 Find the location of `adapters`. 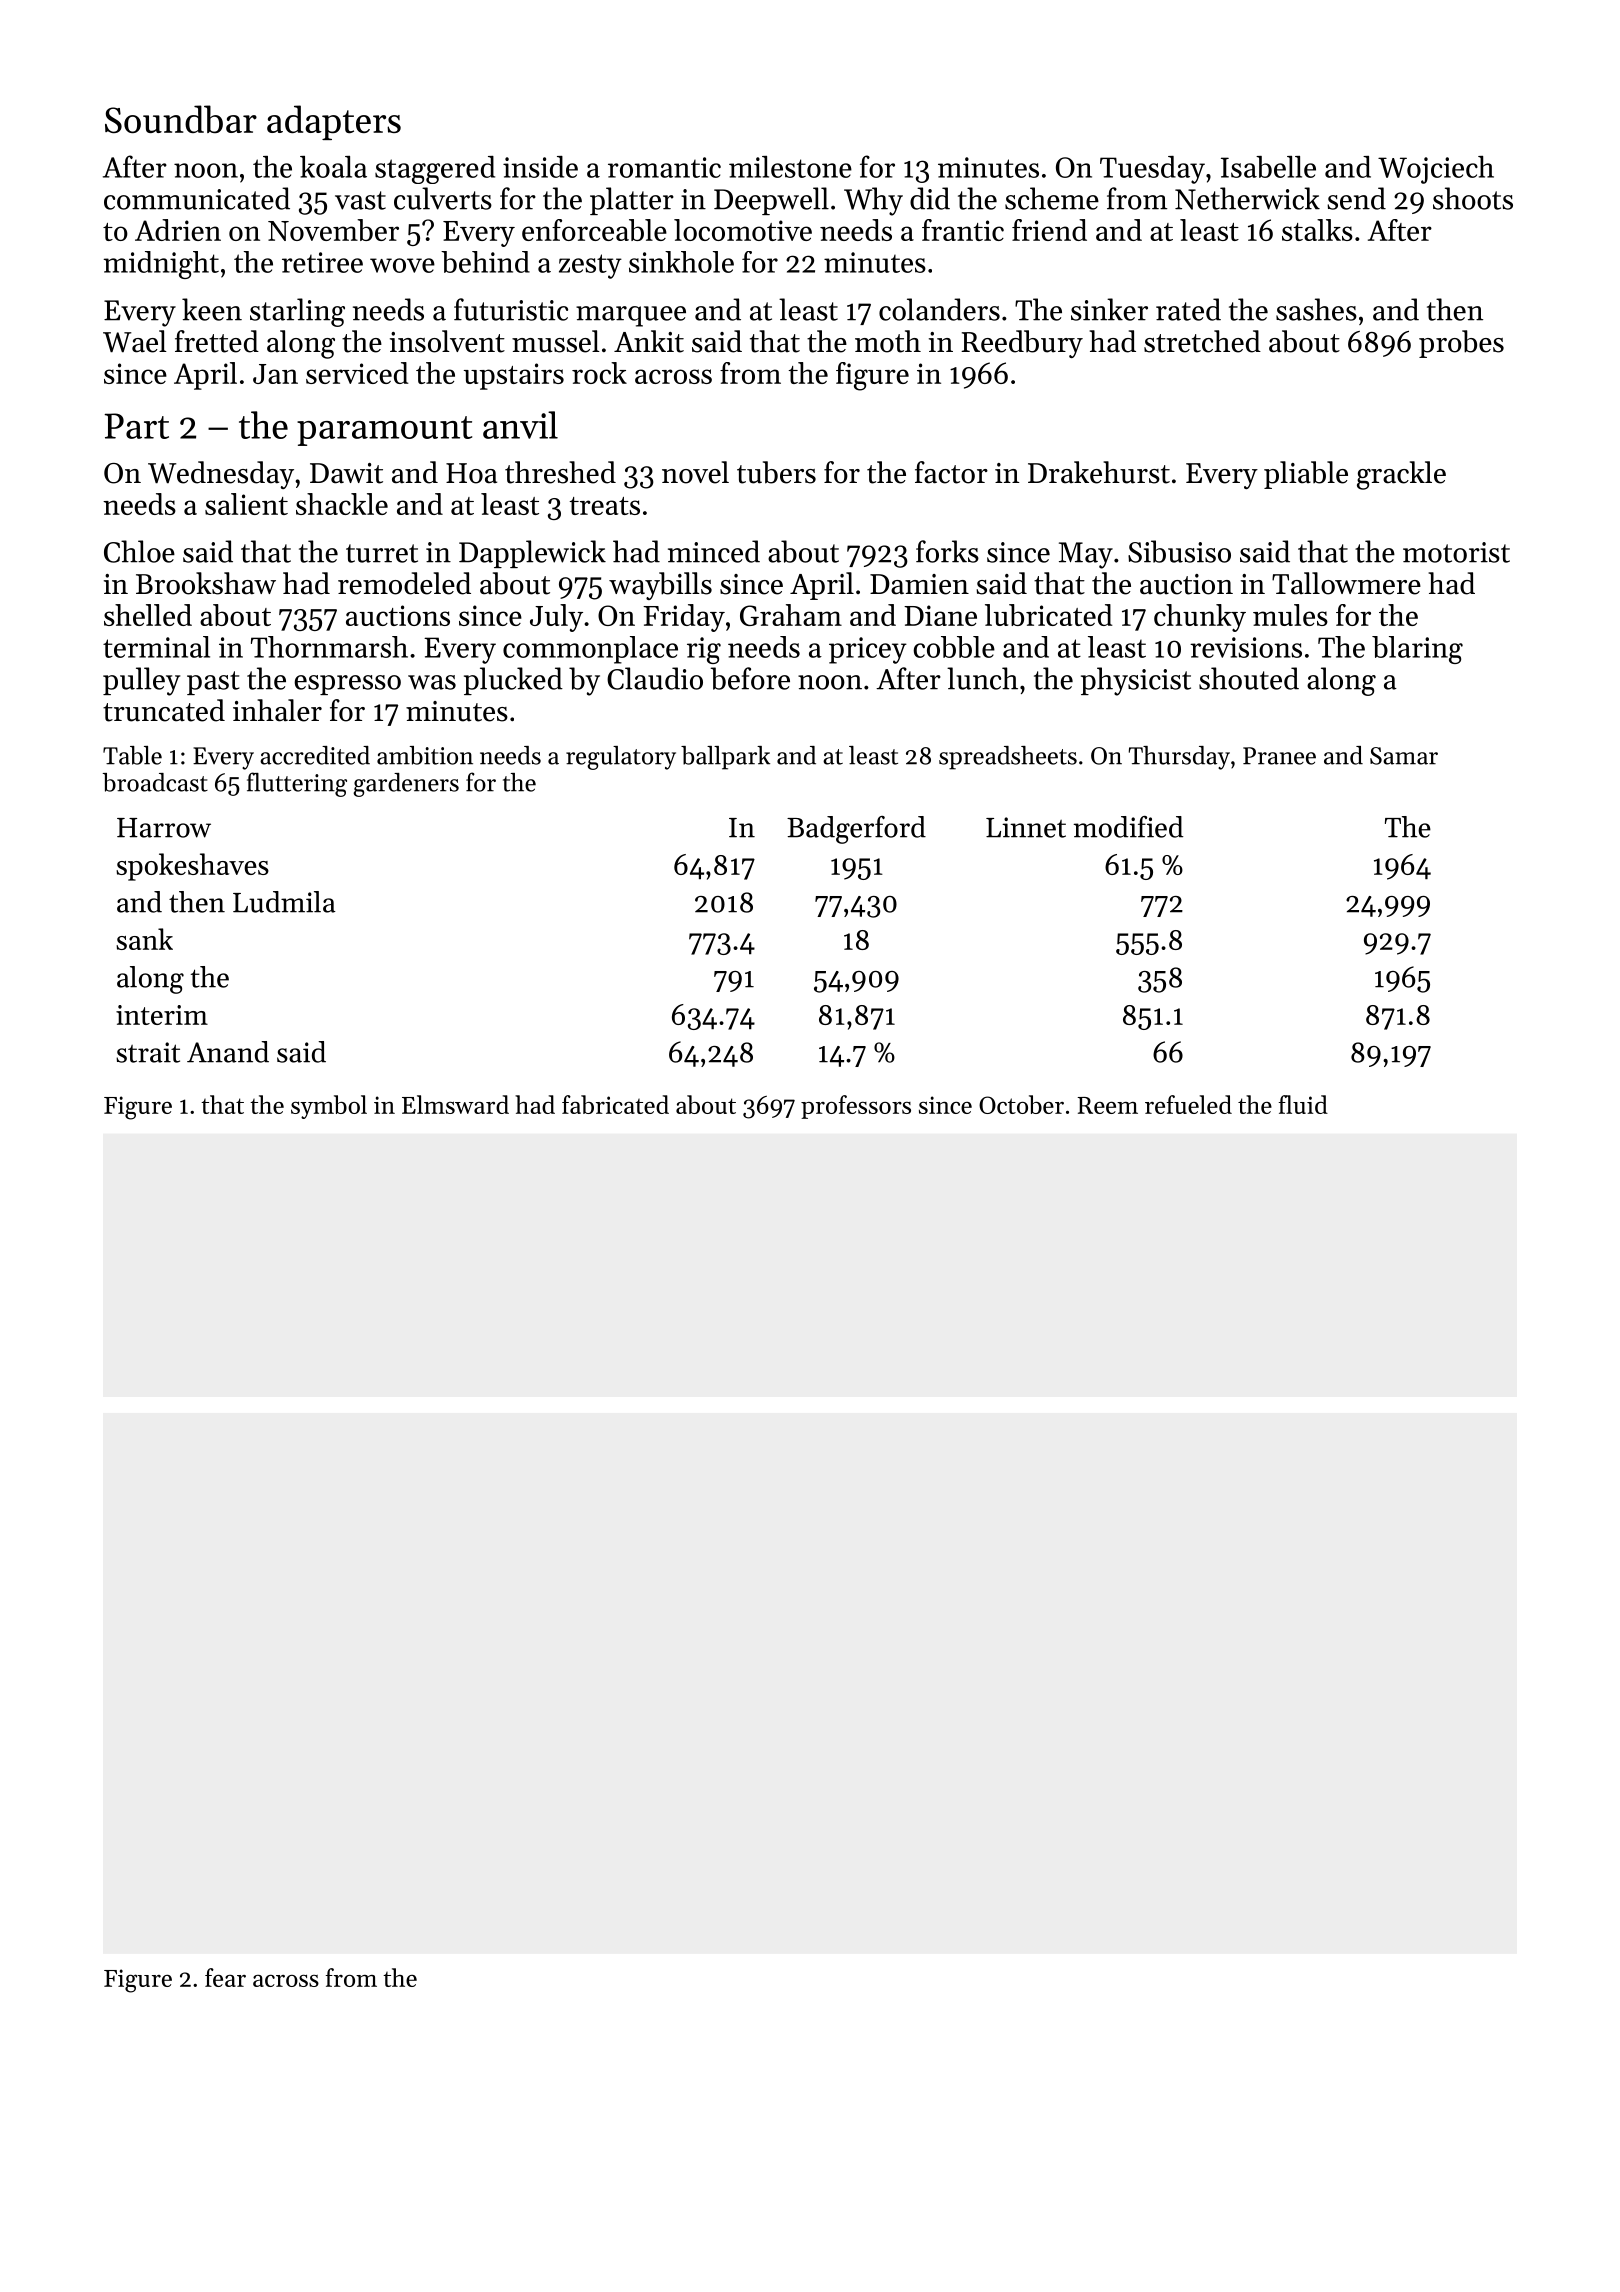

adapters is located at coordinates (334, 122).
